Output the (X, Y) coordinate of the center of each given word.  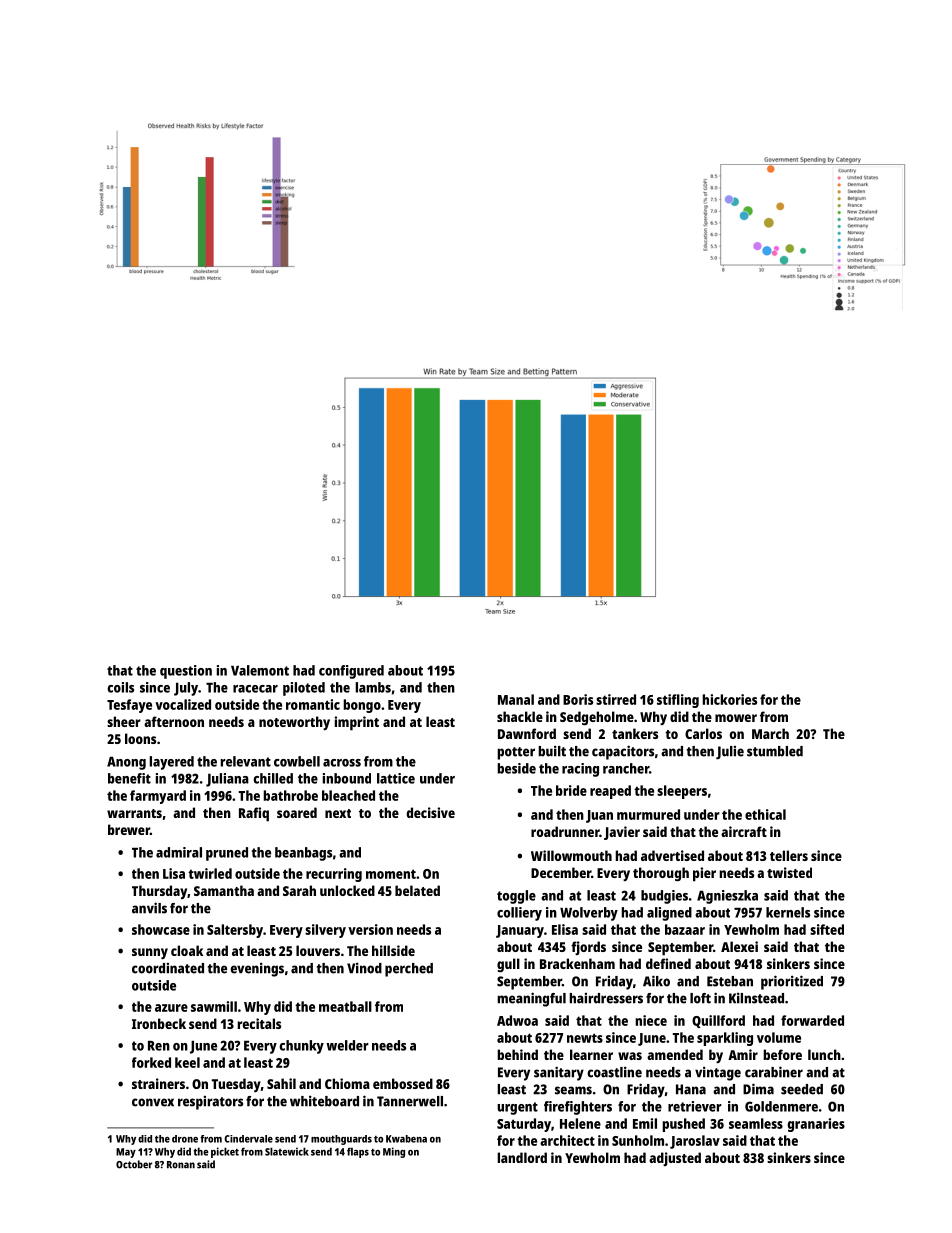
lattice (396, 778)
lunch (824, 1054)
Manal (516, 699)
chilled (273, 778)
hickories (729, 699)
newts (585, 1038)
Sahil (281, 1083)
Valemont (260, 670)
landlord (522, 1157)
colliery (519, 914)
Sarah (299, 890)
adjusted (675, 1159)
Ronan (181, 1165)
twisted (789, 872)
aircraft (744, 831)
